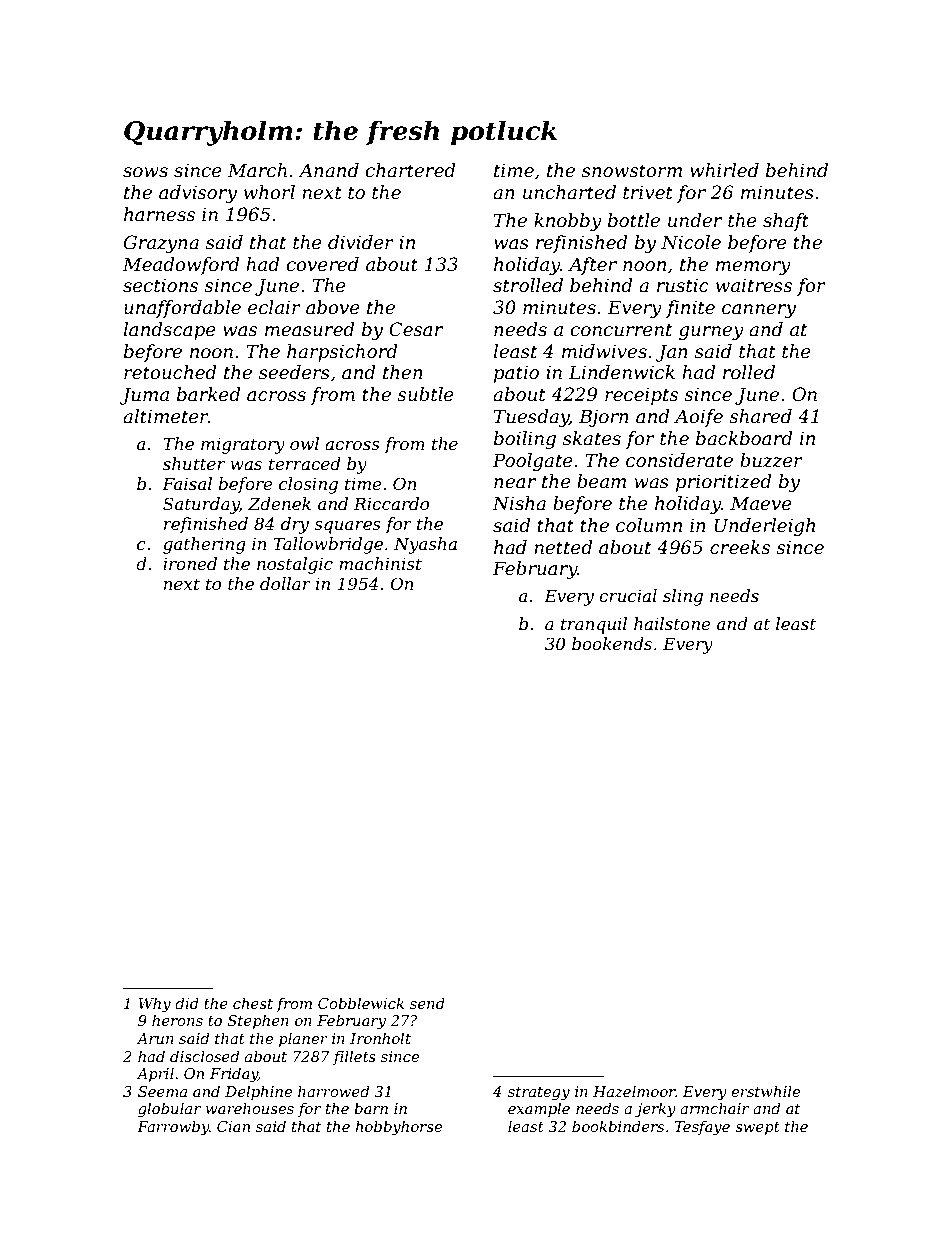  What do you see at coordinates (724, 170) in the image?
I see `whirled` at bounding box center [724, 170].
